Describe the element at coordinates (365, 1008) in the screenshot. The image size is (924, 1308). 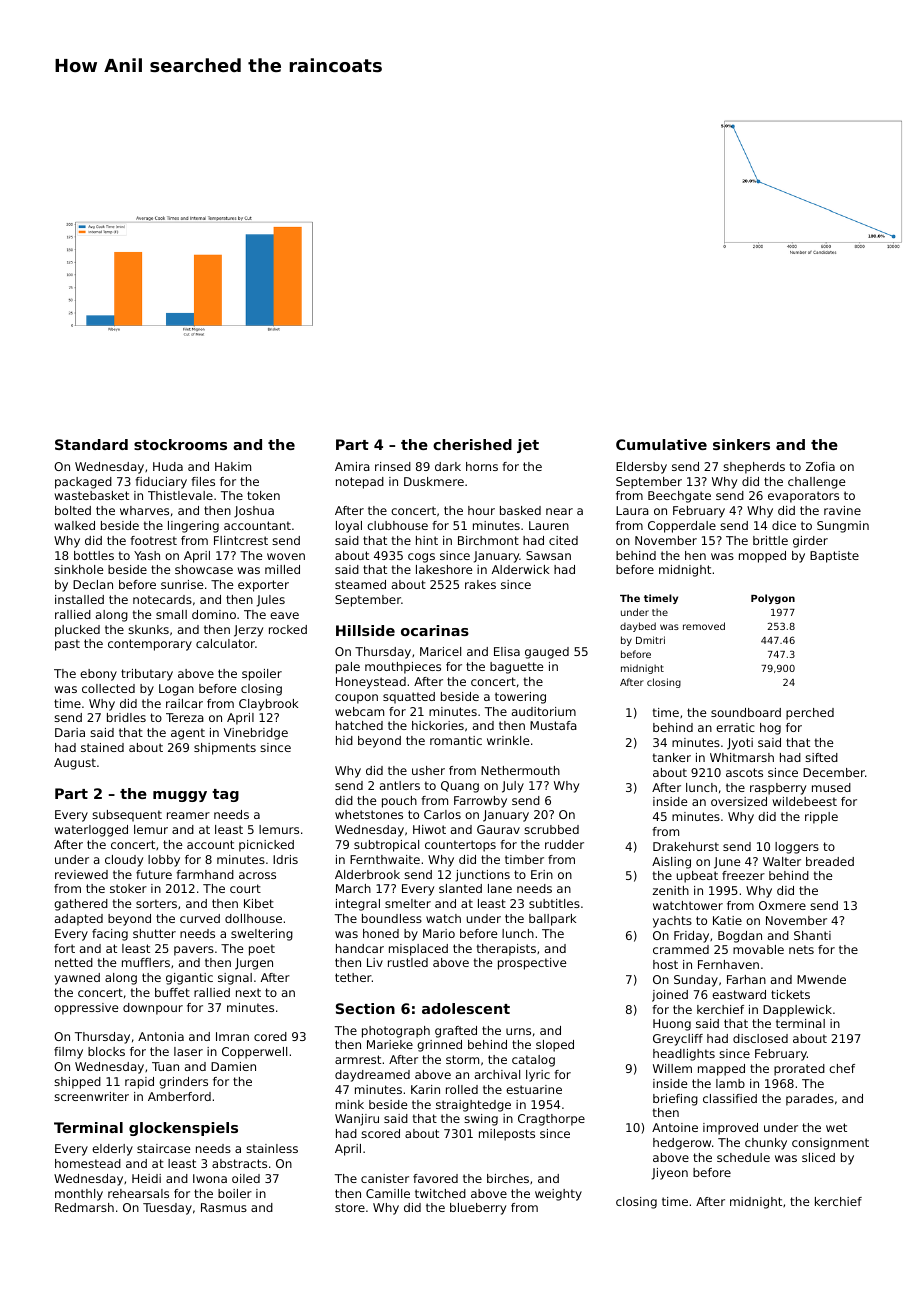
I see `Section` at that location.
